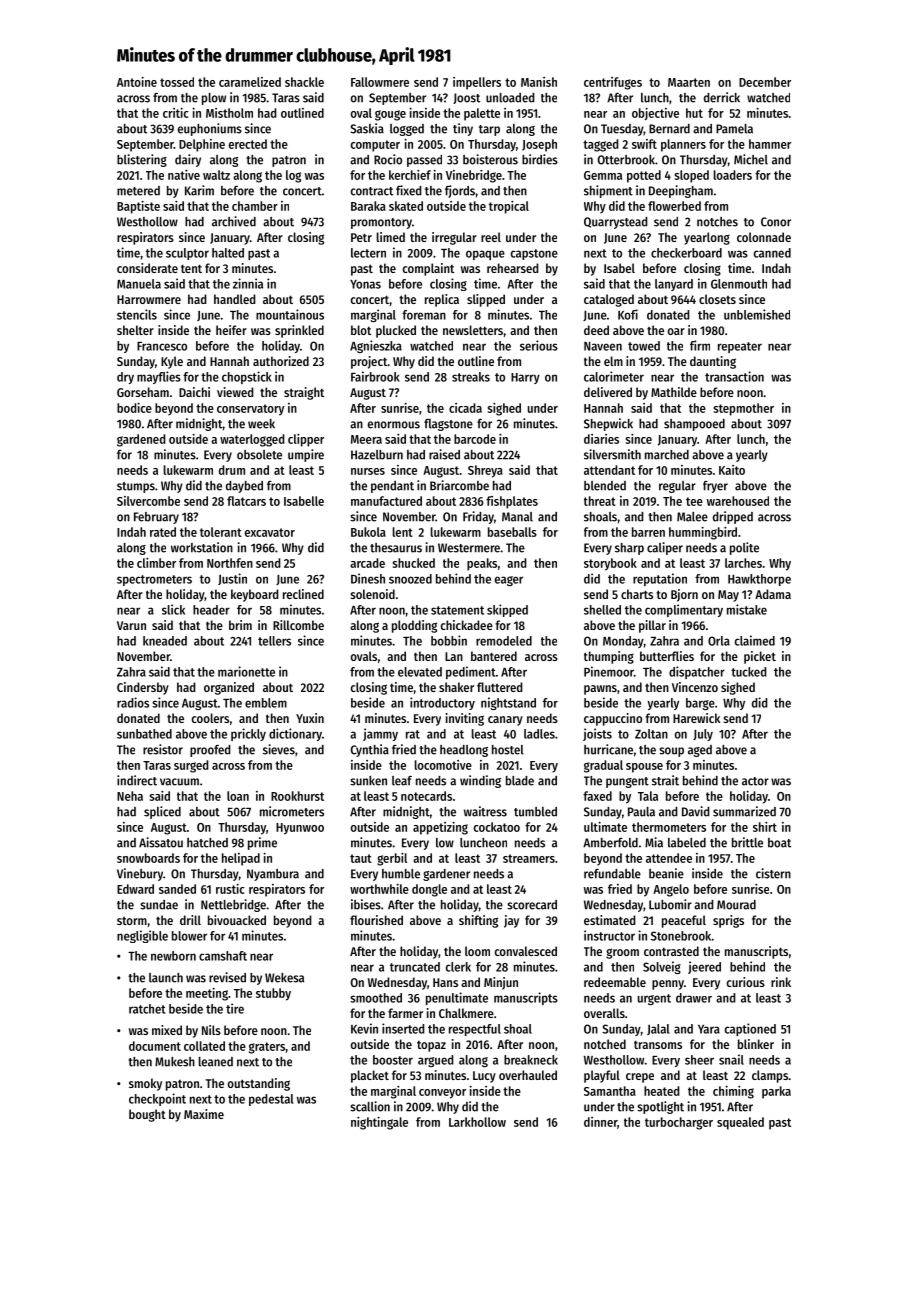  Describe the element at coordinates (380, 734) in the image. I see `jammy` at that location.
